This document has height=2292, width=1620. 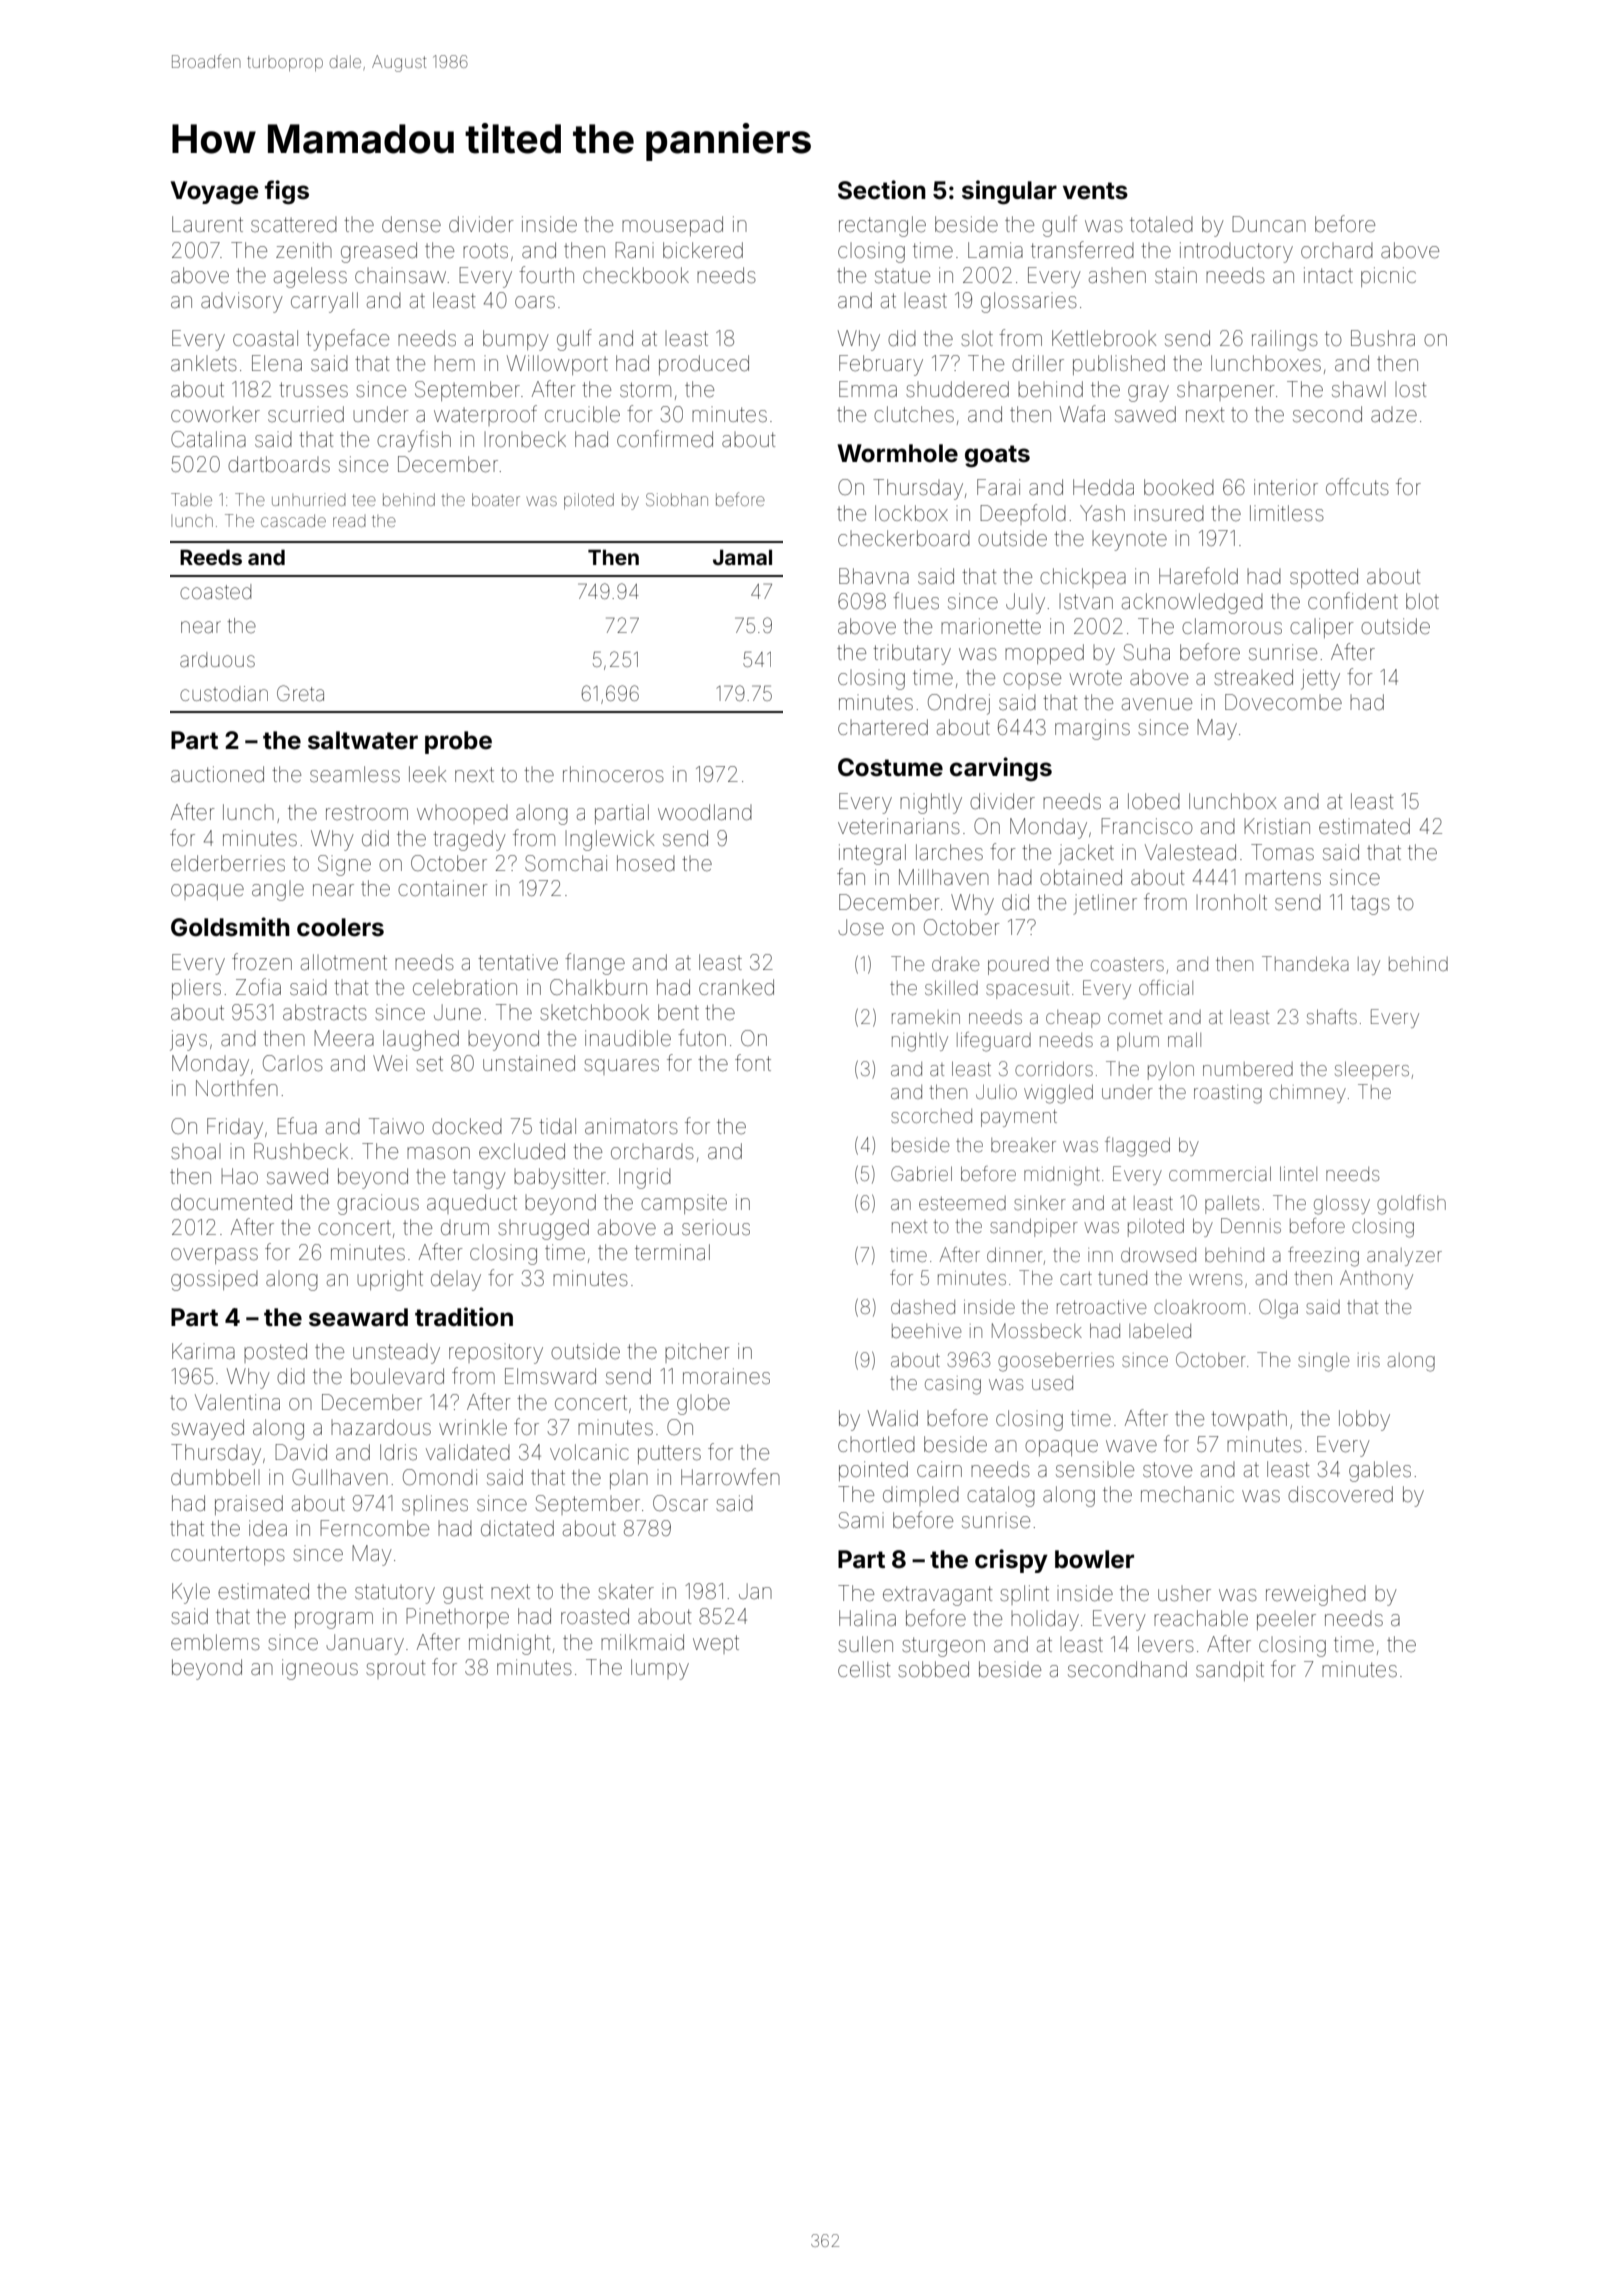 What do you see at coordinates (646, 863) in the document?
I see `hosed` at bounding box center [646, 863].
